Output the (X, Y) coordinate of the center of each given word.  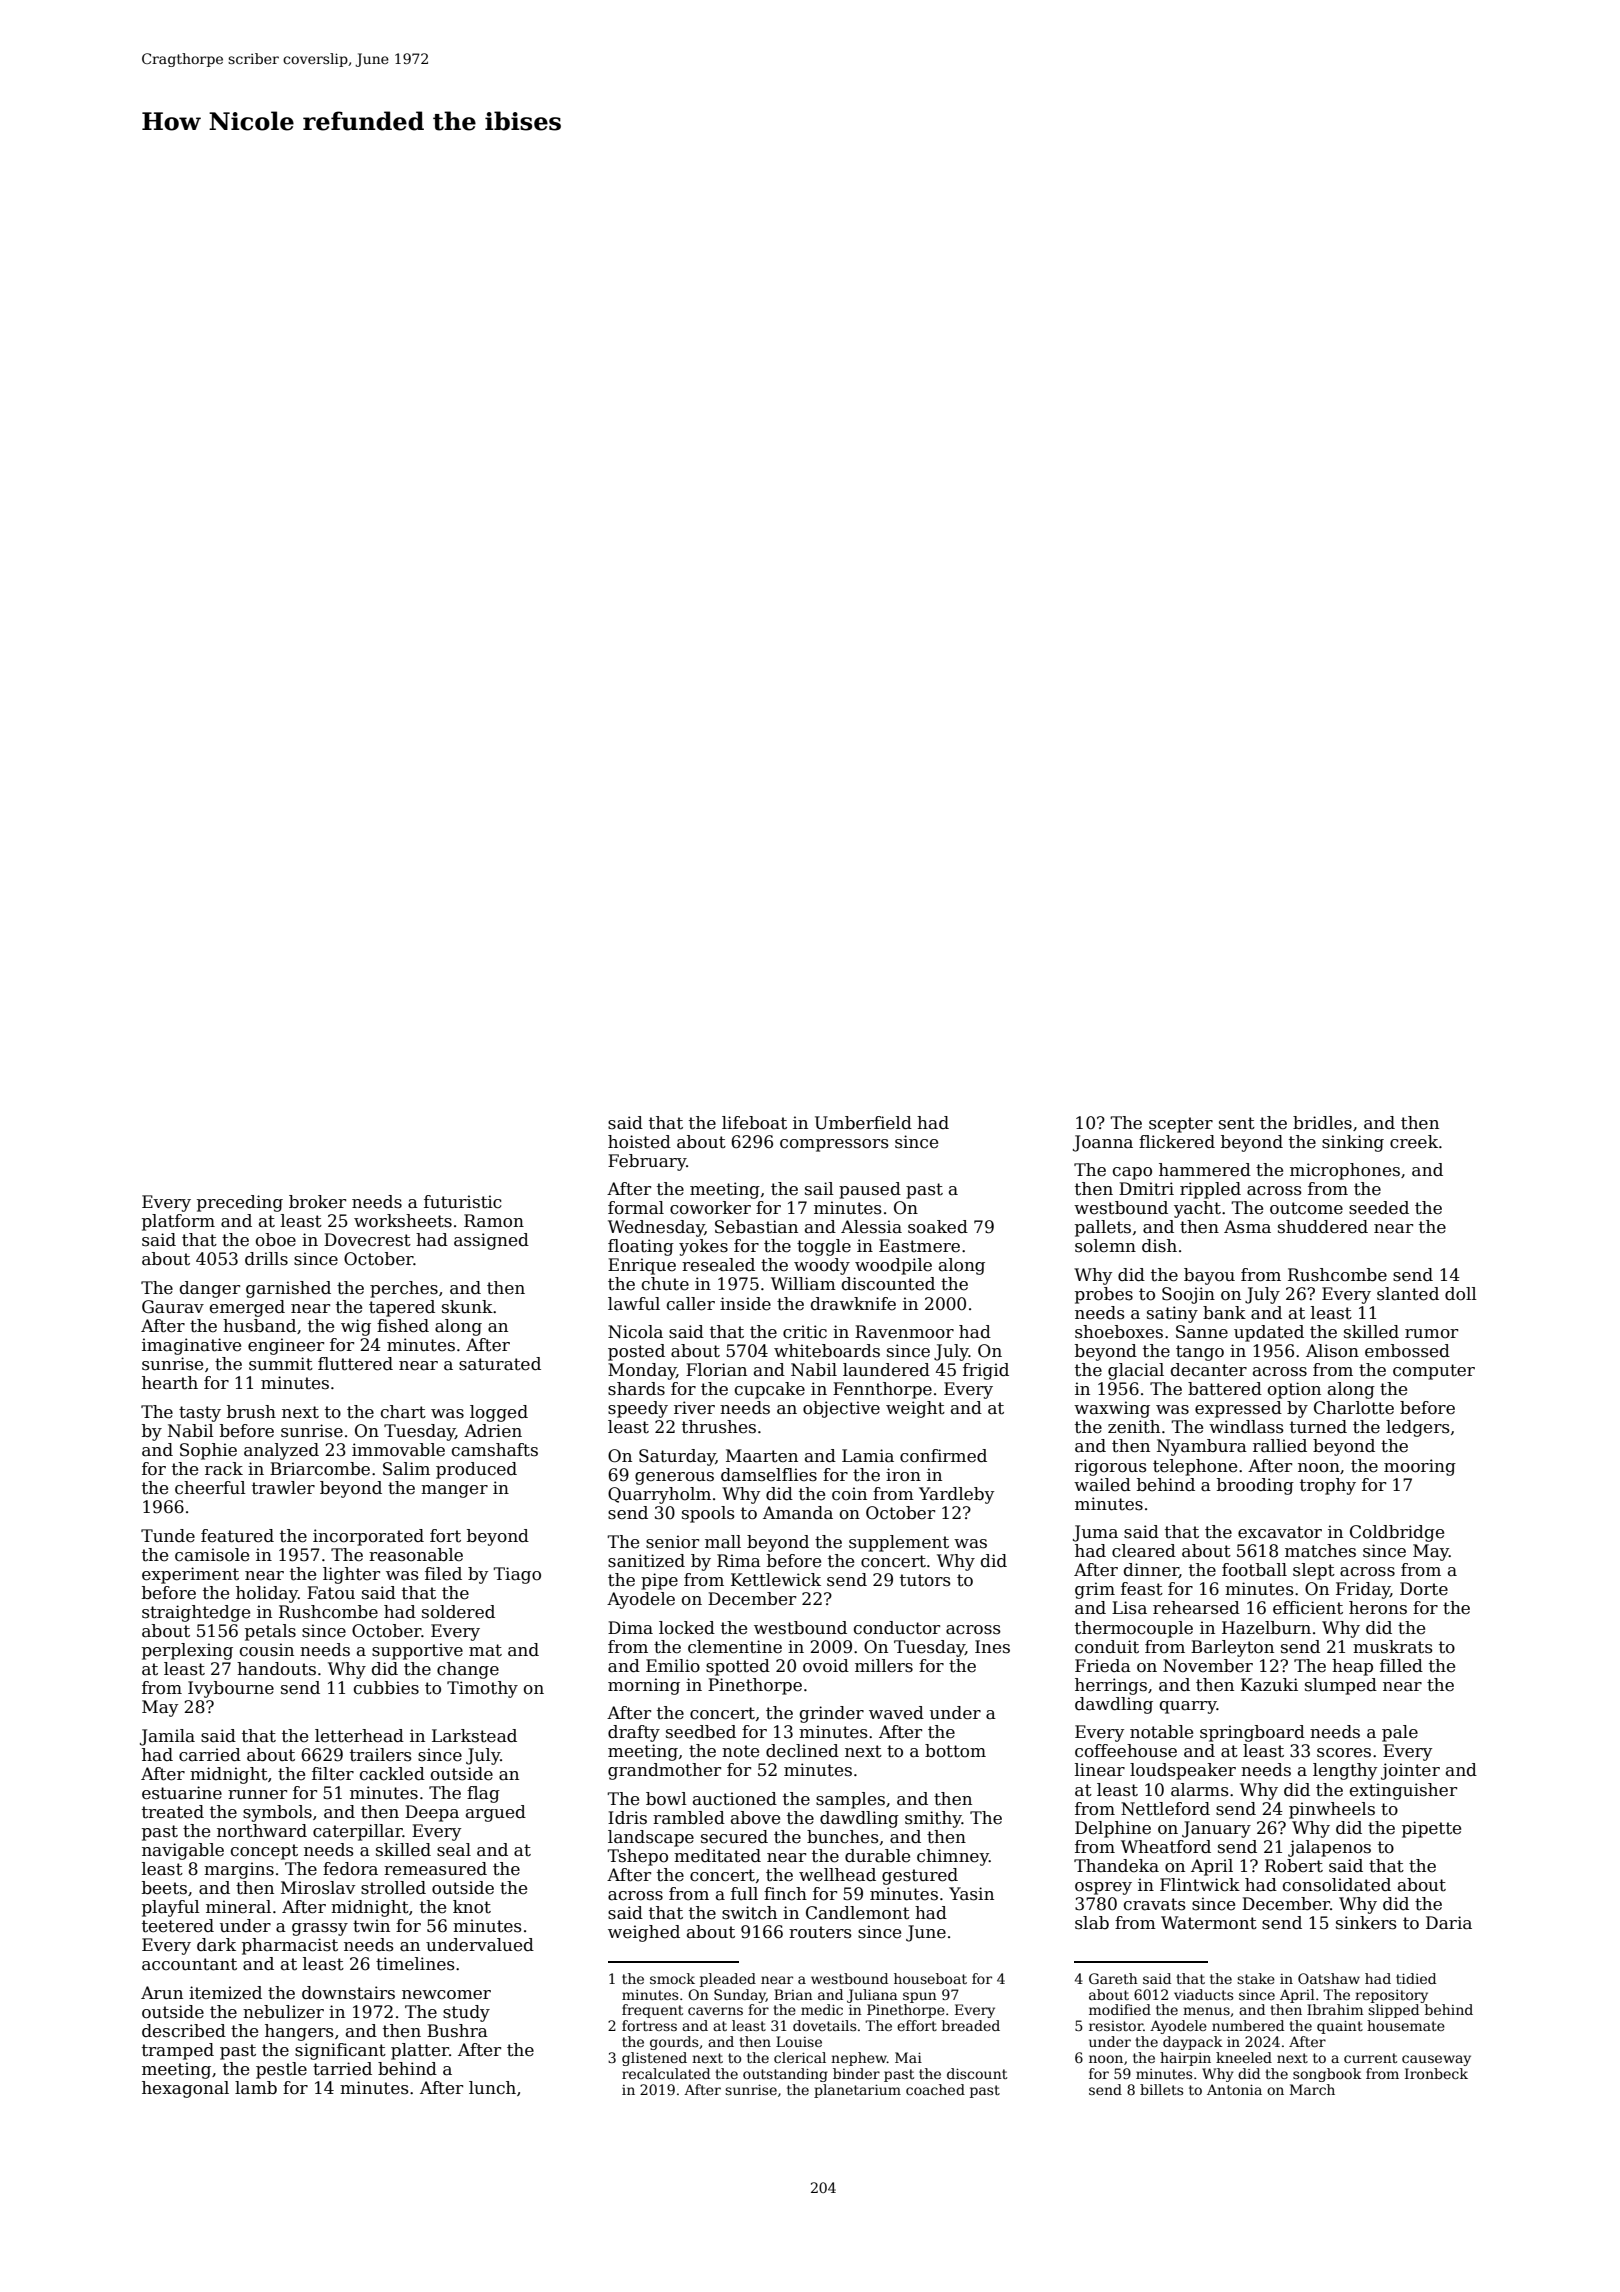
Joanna (1103, 1143)
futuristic (463, 1202)
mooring (1420, 1467)
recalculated (666, 2073)
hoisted (639, 1142)
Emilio (673, 1666)
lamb (256, 2088)
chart (403, 1412)
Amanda (798, 1513)
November (1208, 1666)
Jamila (167, 1737)
